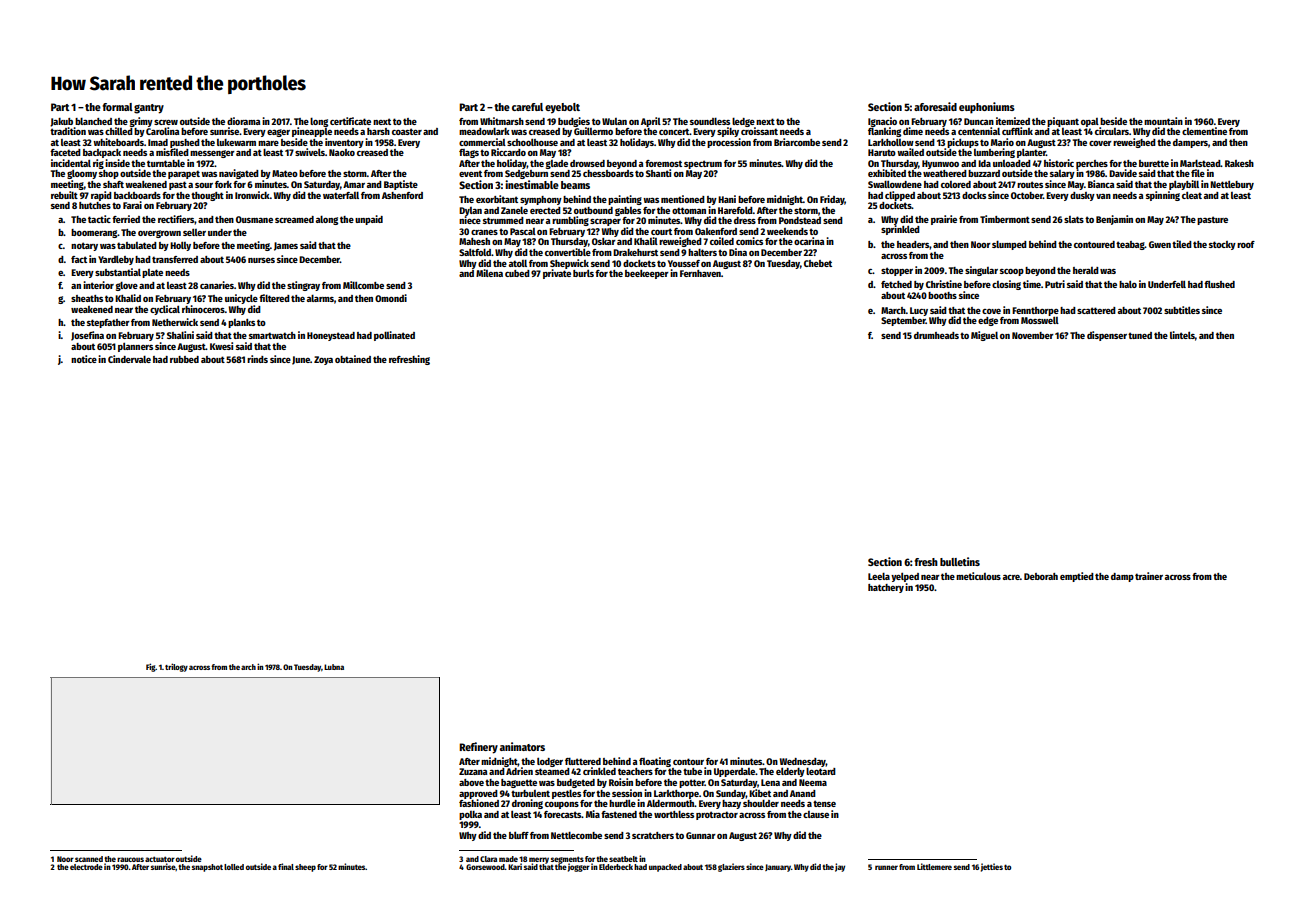 This image has height=924, width=1308. What do you see at coordinates (341, 195) in the image?
I see `waterfall` at bounding box center [341, 195].
